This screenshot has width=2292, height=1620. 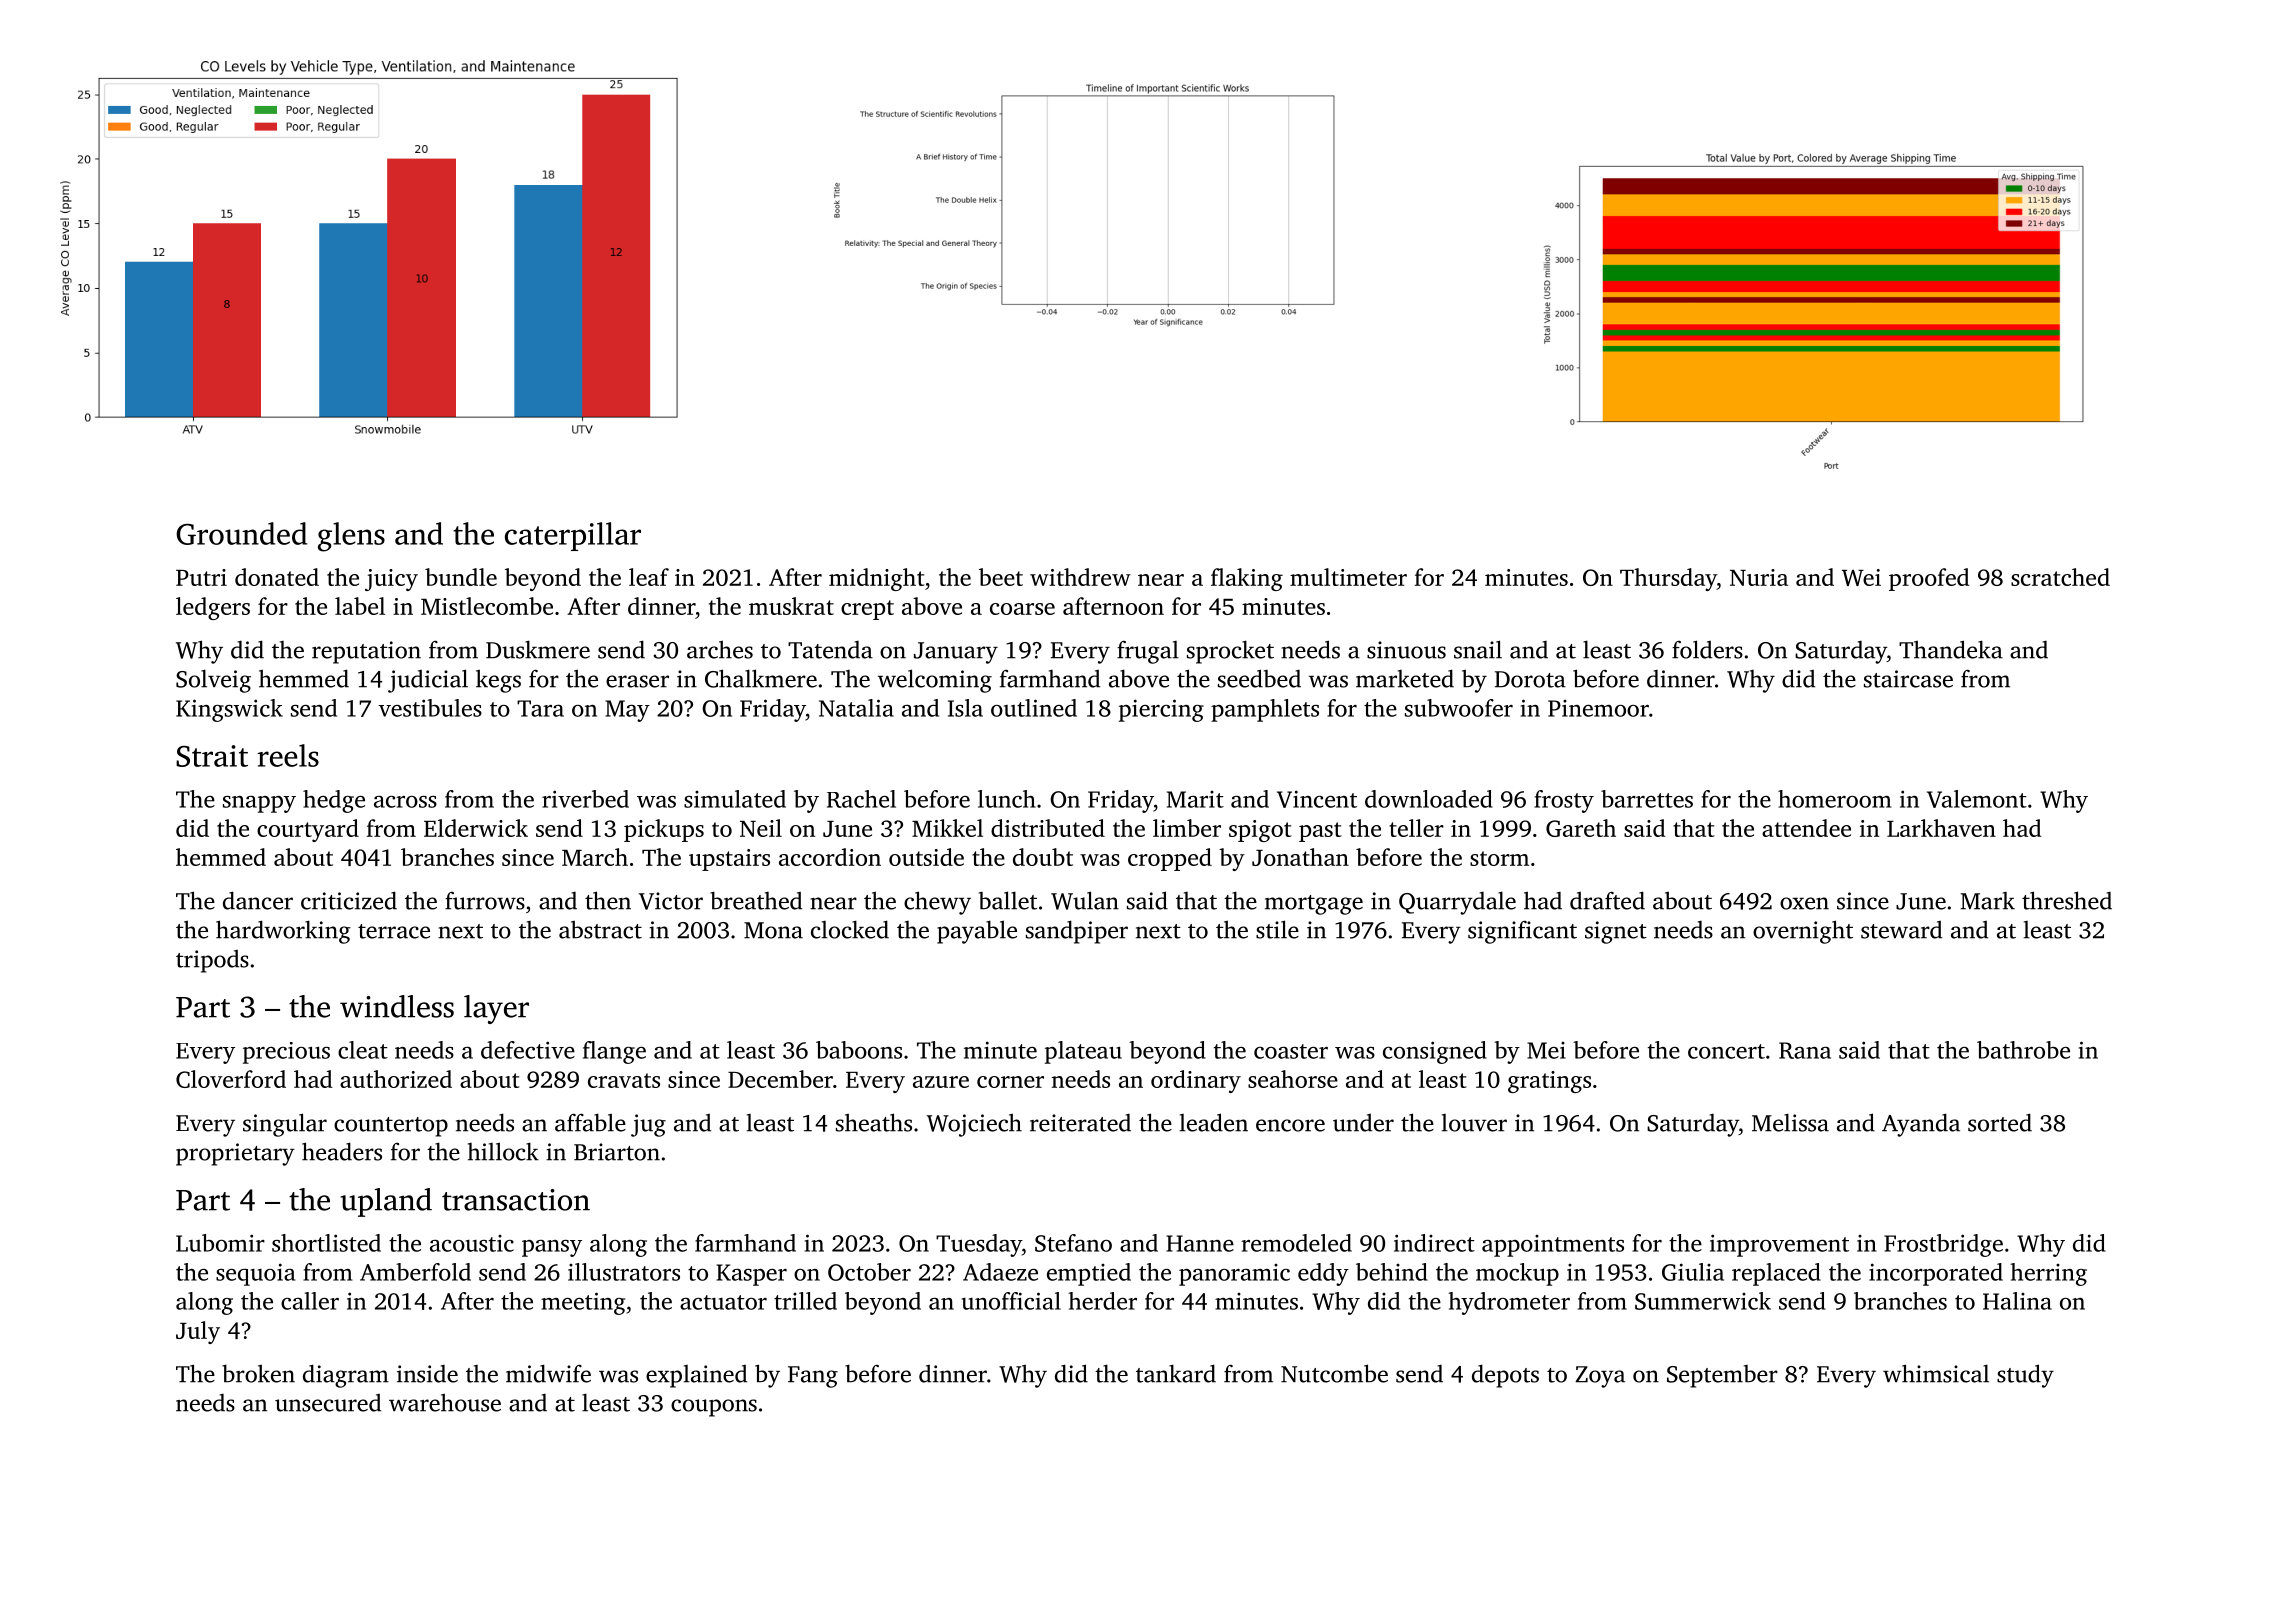 What do you see at coordinates (391, 1127) in the screenshot?
I see `countertop` at bounding box center [391, 1127].
